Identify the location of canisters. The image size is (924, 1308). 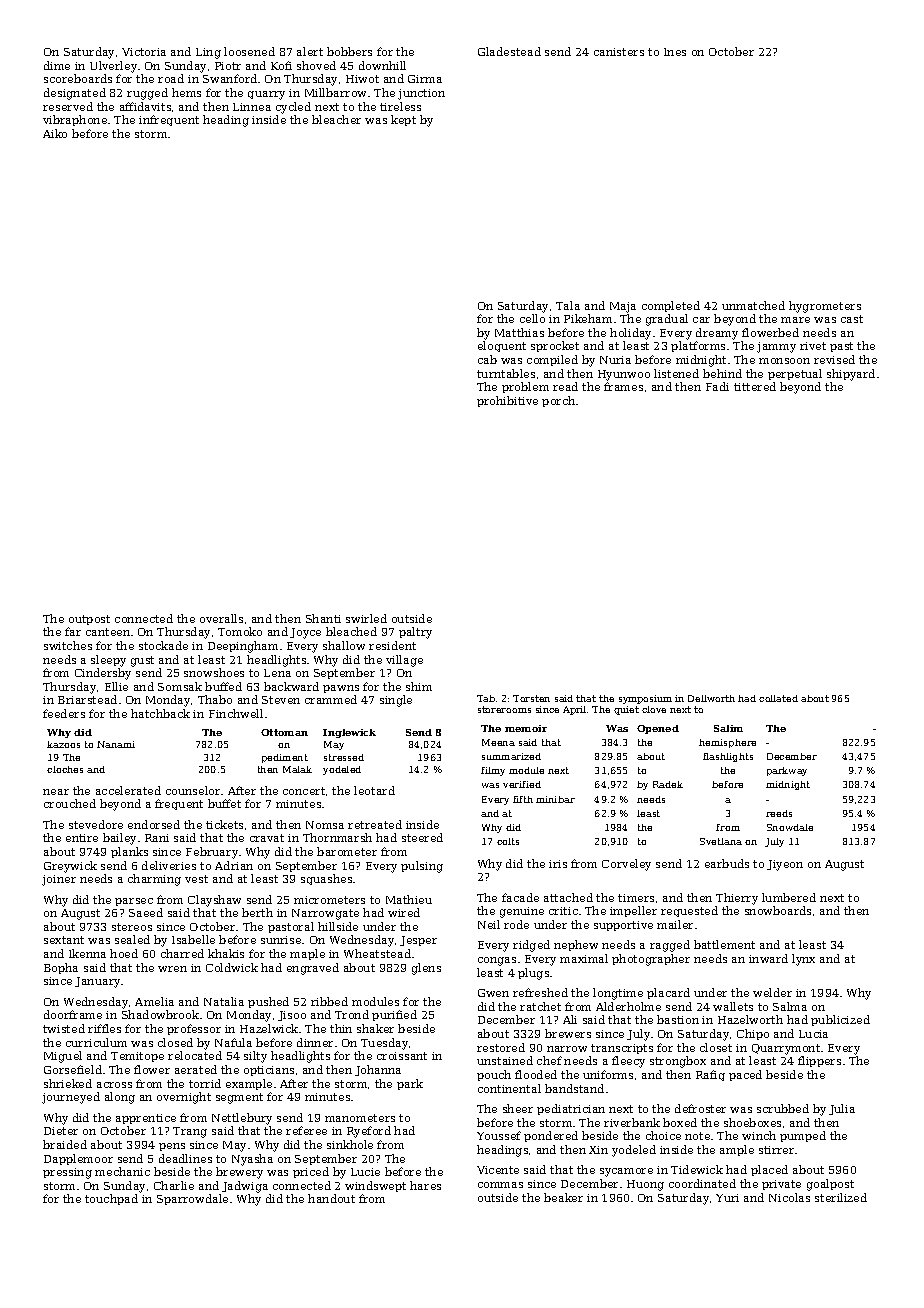
(619, 52).
